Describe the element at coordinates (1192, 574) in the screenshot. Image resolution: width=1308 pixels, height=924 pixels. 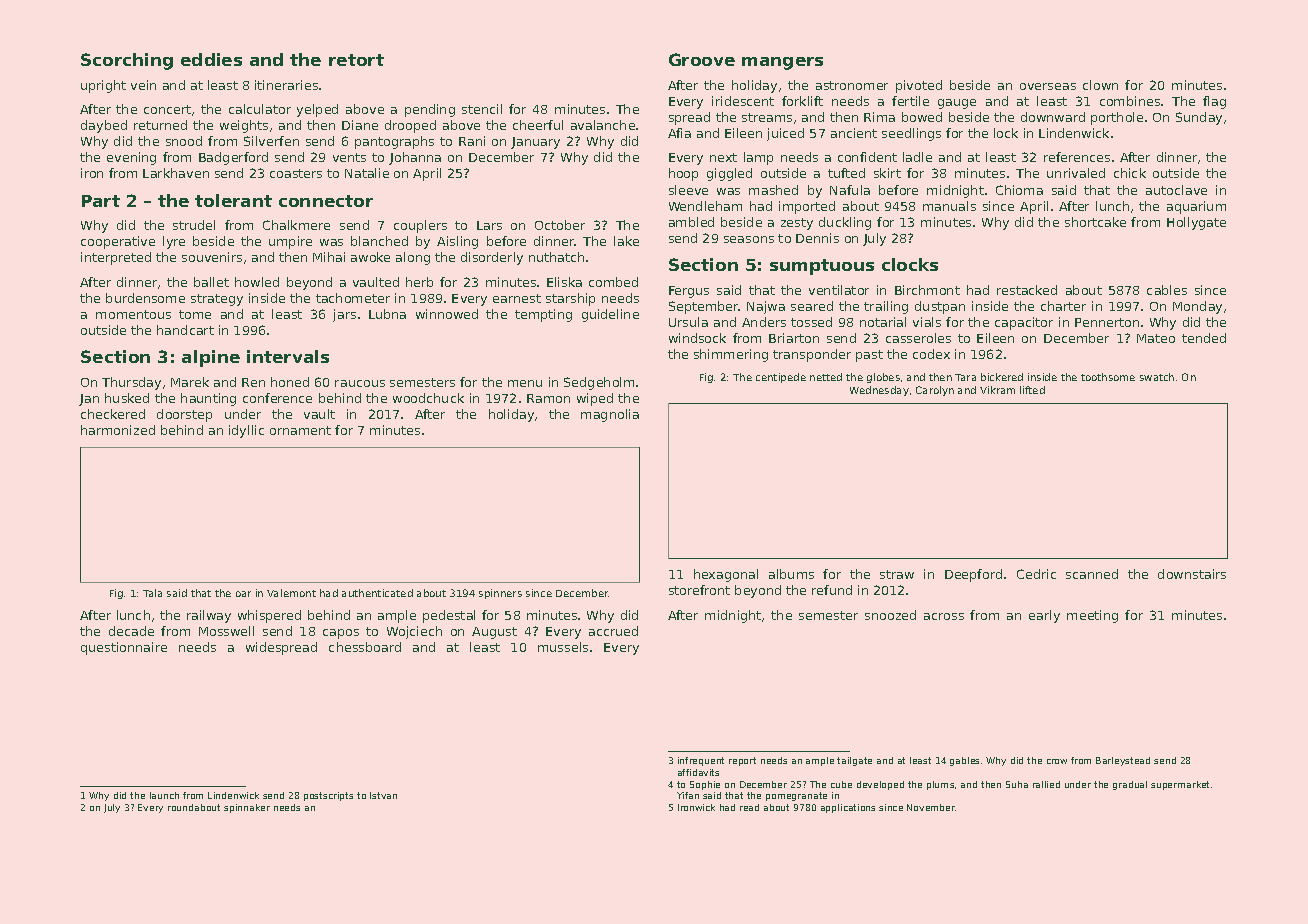
I see `downstairs` at that location.
